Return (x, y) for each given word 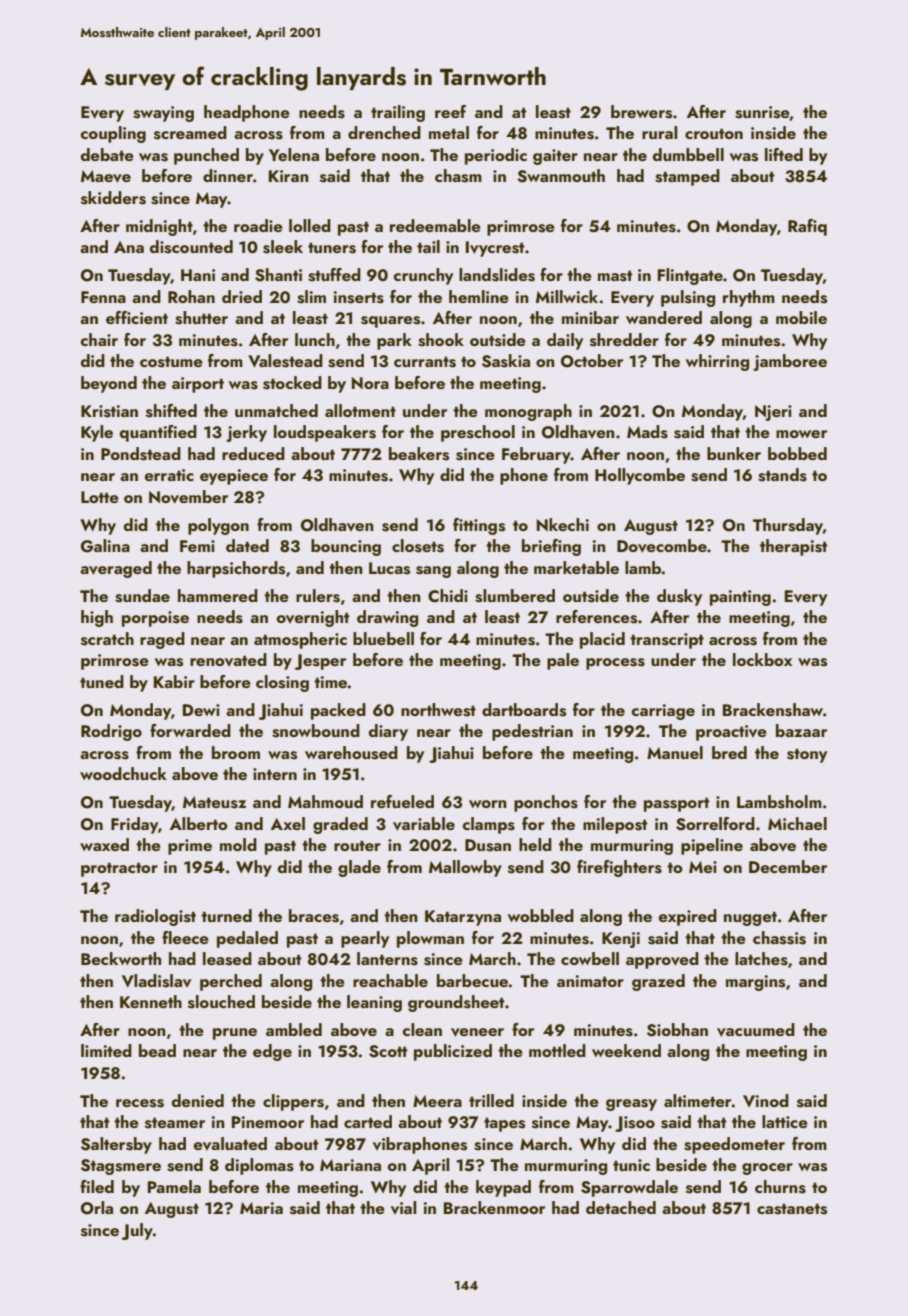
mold (238, 844)
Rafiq (807, 227)
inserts (359, 297)
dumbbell (688, 154)
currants (425, 362)
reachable (390, 980)
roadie (258, 225)
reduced (253, 453)
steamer (175, 1123)
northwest (438, 710)
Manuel (675, 752)
